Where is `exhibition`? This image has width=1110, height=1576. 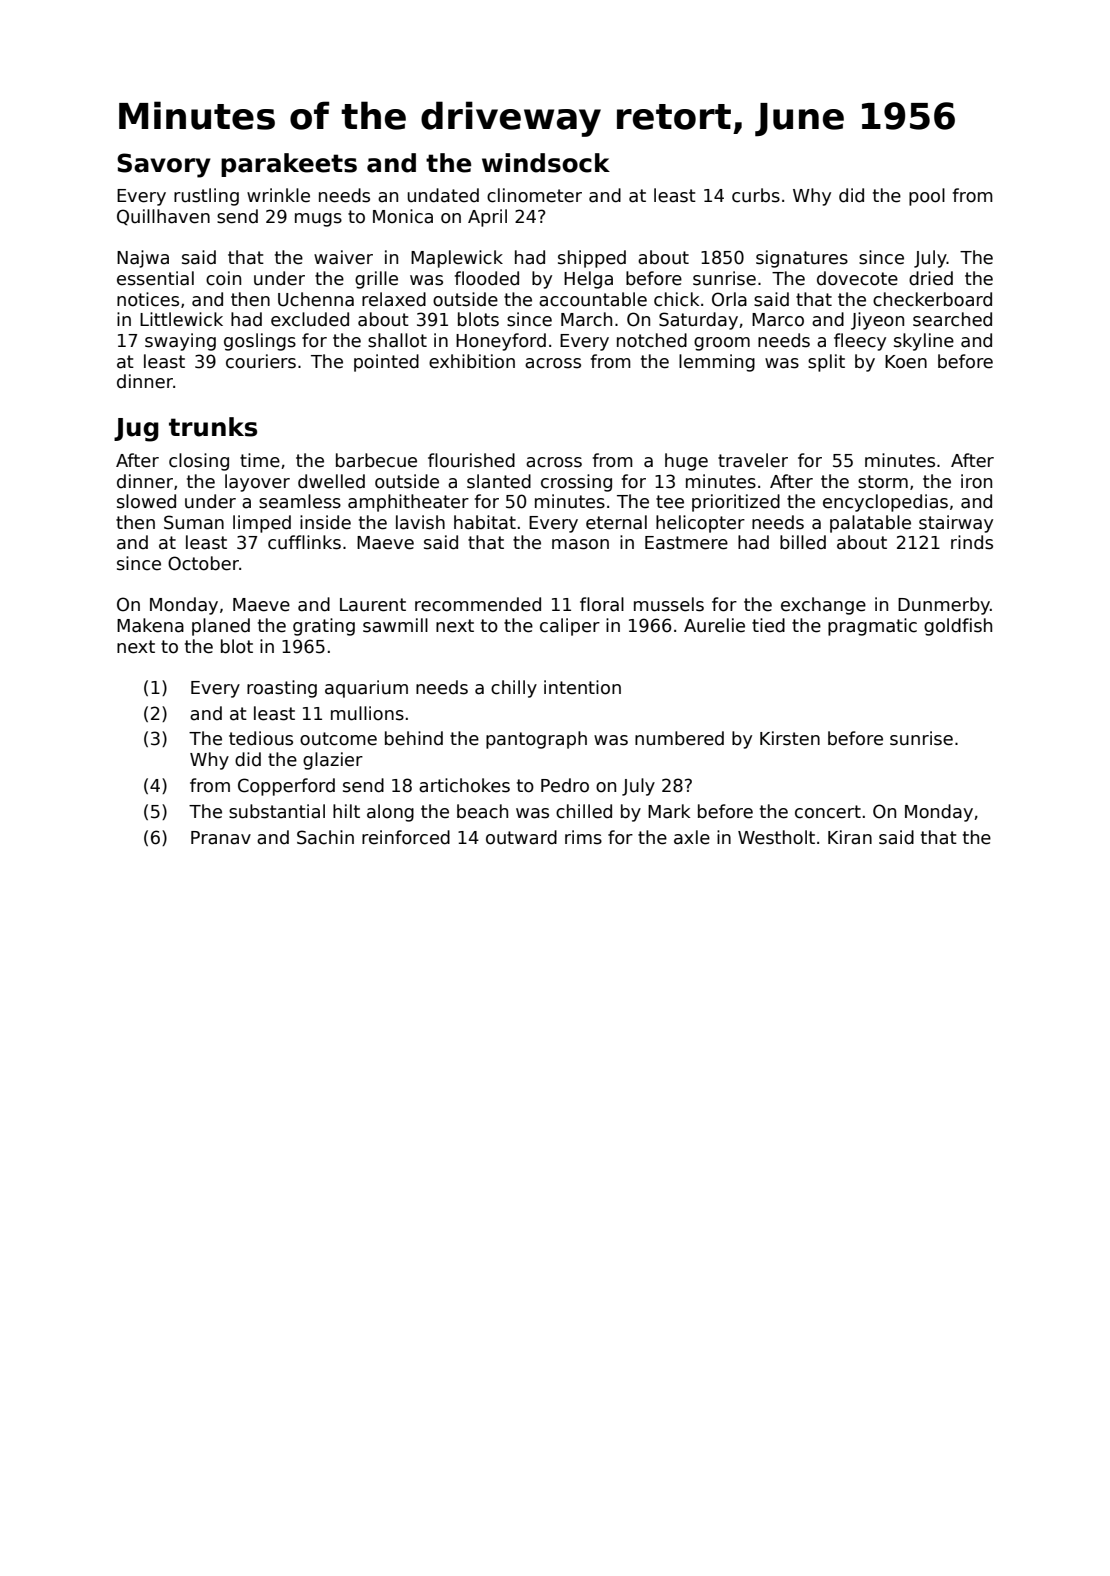
exhibition is located at coordinates (472, 361).
